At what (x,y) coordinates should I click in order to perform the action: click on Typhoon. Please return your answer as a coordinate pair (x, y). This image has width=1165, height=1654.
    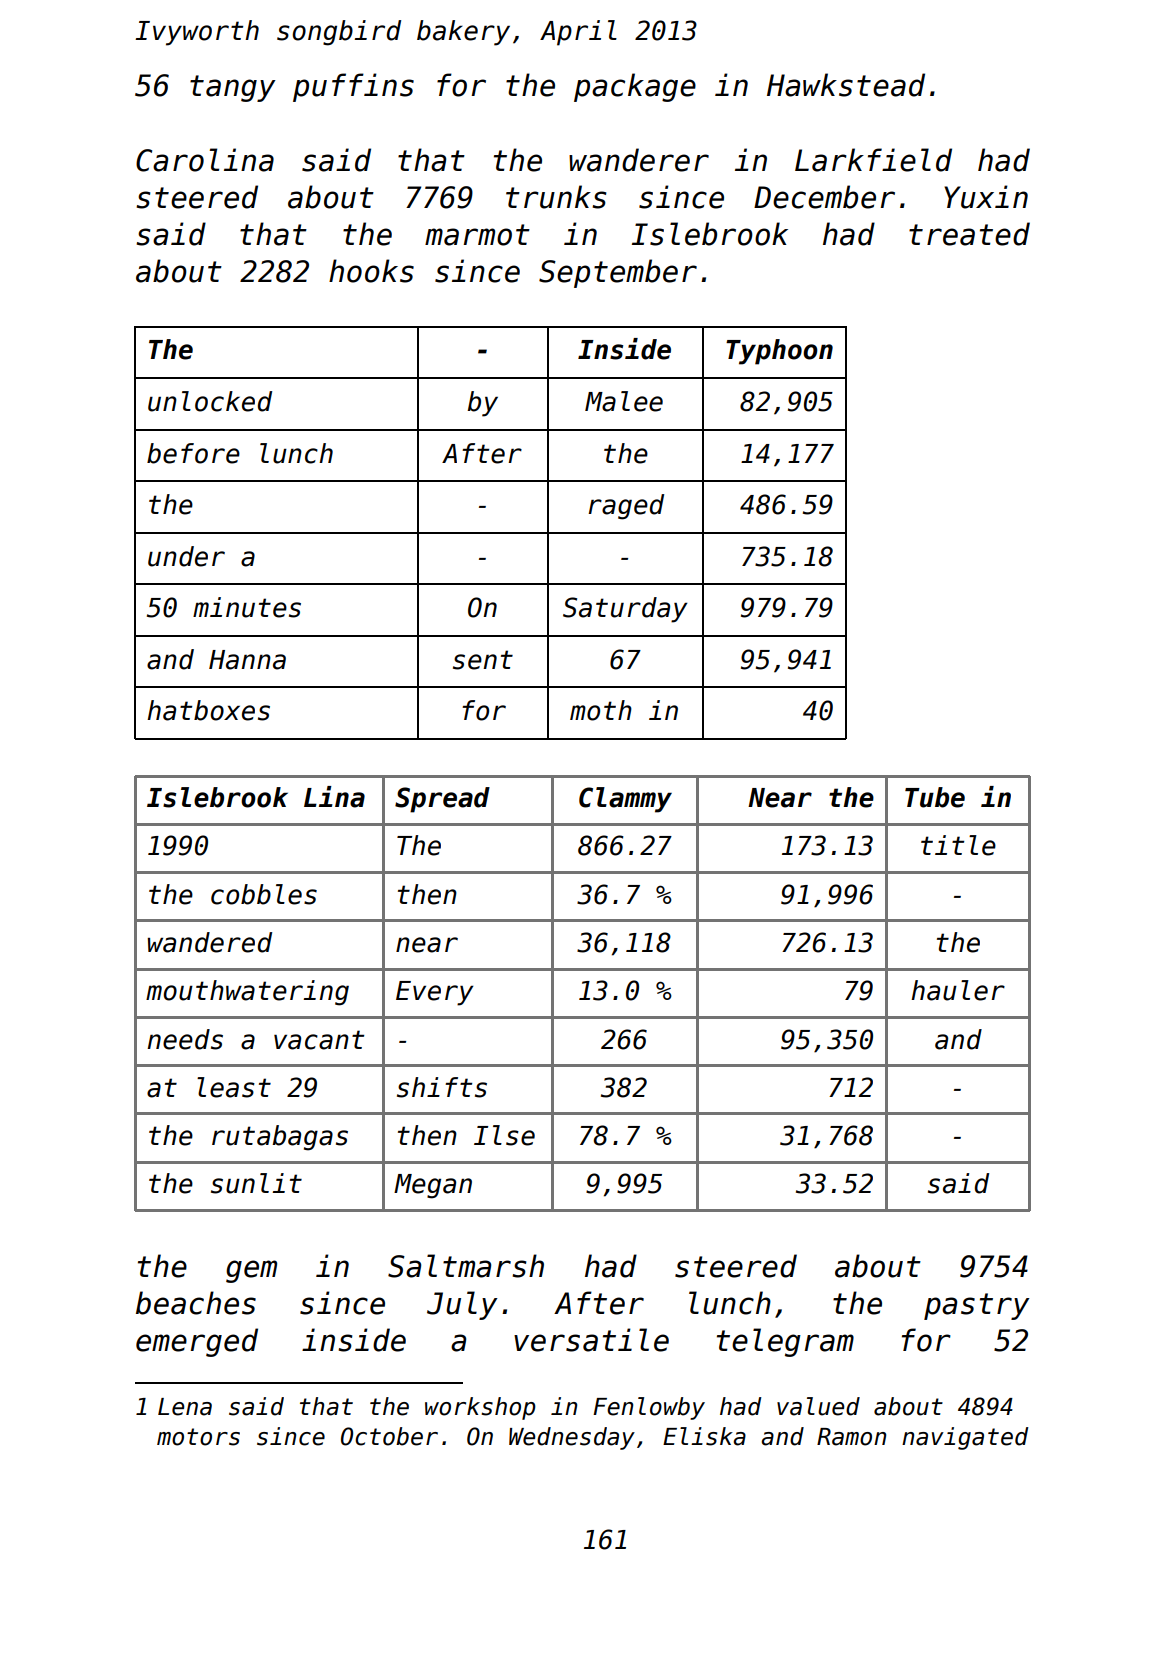
    Looking at the image, I should click on (779, 352).
